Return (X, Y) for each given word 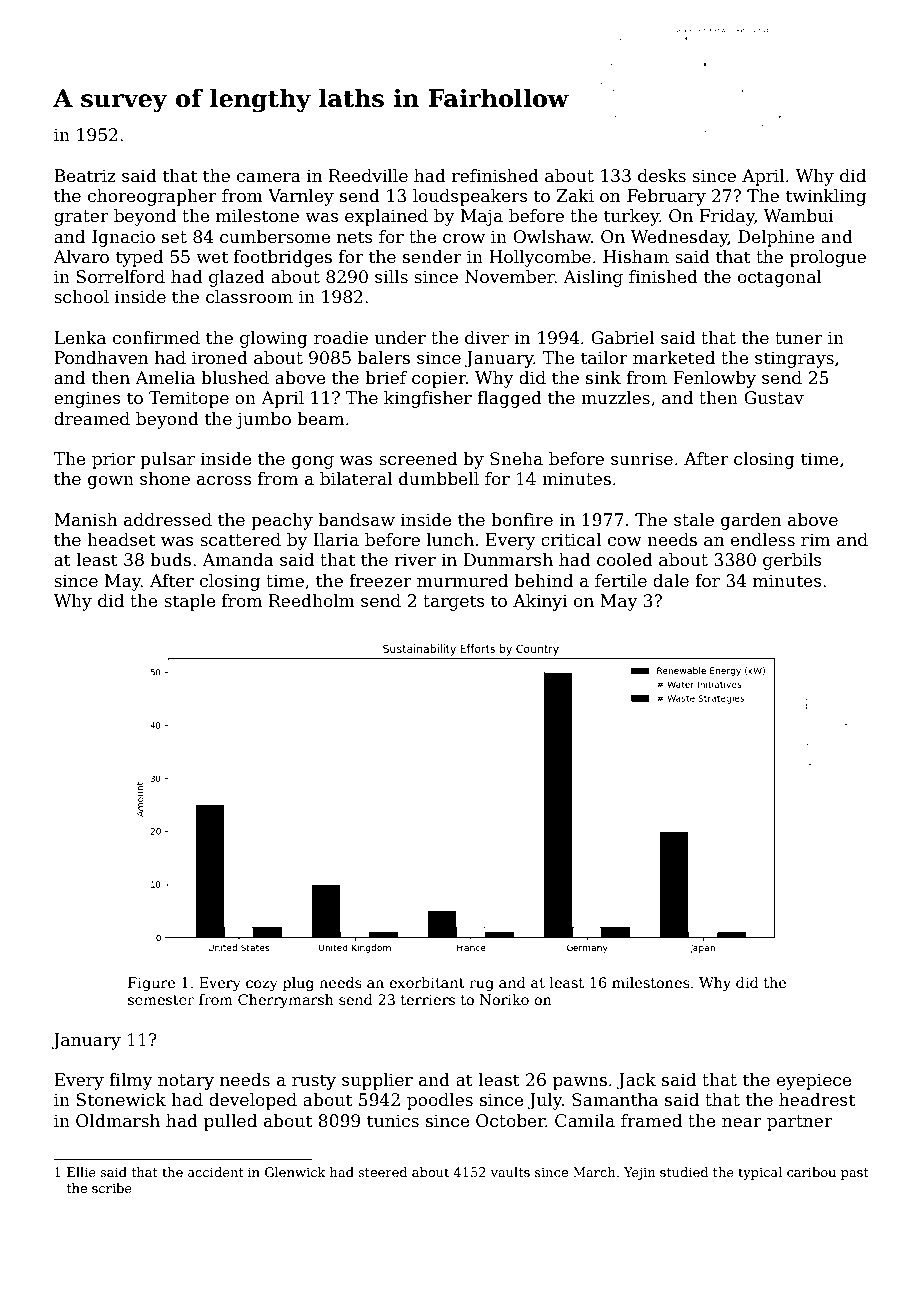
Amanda (238, 560)
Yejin (639, 1173)
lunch (450, 540)
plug (298, 984)
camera (269, 178)
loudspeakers (470, 197)
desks (662, 176)
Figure (151, 984)
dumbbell (439, 479)
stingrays (794, 359)
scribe (112, 1188)
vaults (510, 1172)
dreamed (92, 419)
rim (815, 539)
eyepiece (814, 1081)
